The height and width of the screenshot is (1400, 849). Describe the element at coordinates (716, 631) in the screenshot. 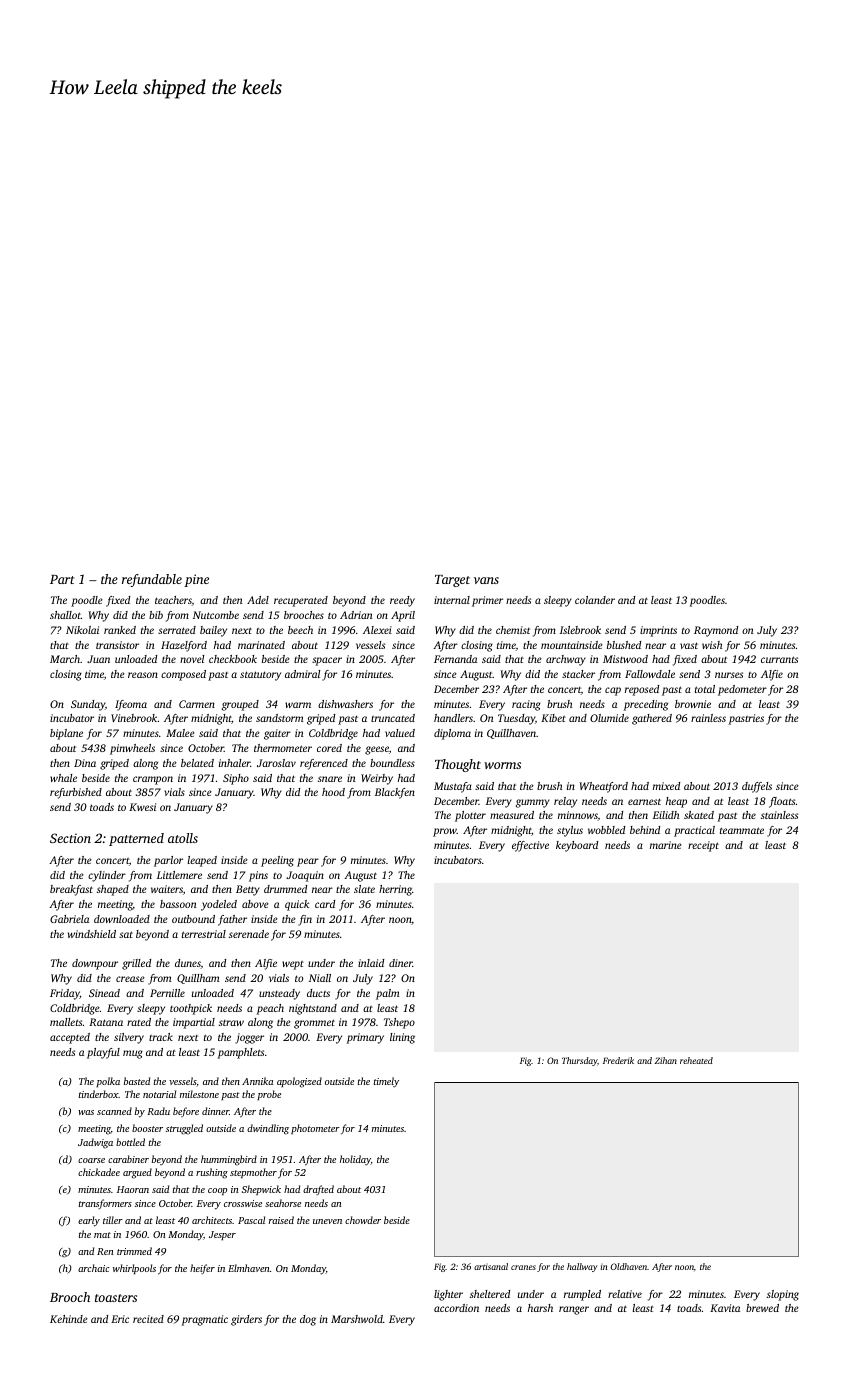

I see `Raymond` at that location.
